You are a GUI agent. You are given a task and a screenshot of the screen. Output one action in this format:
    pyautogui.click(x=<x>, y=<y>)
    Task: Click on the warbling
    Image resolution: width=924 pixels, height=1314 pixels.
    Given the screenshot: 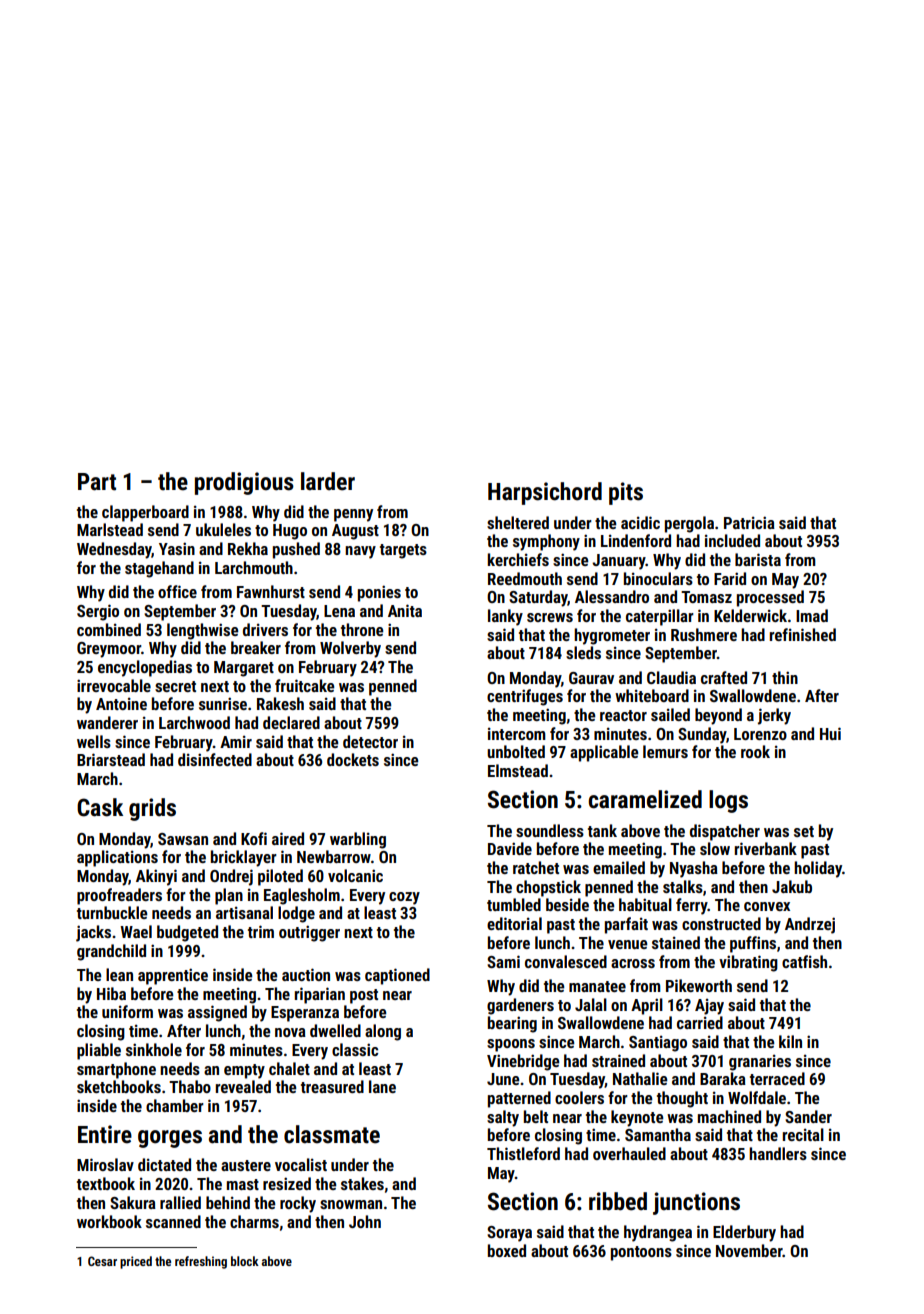 What is the action you would take?
    pyautogui.click(x=358, y=840)
